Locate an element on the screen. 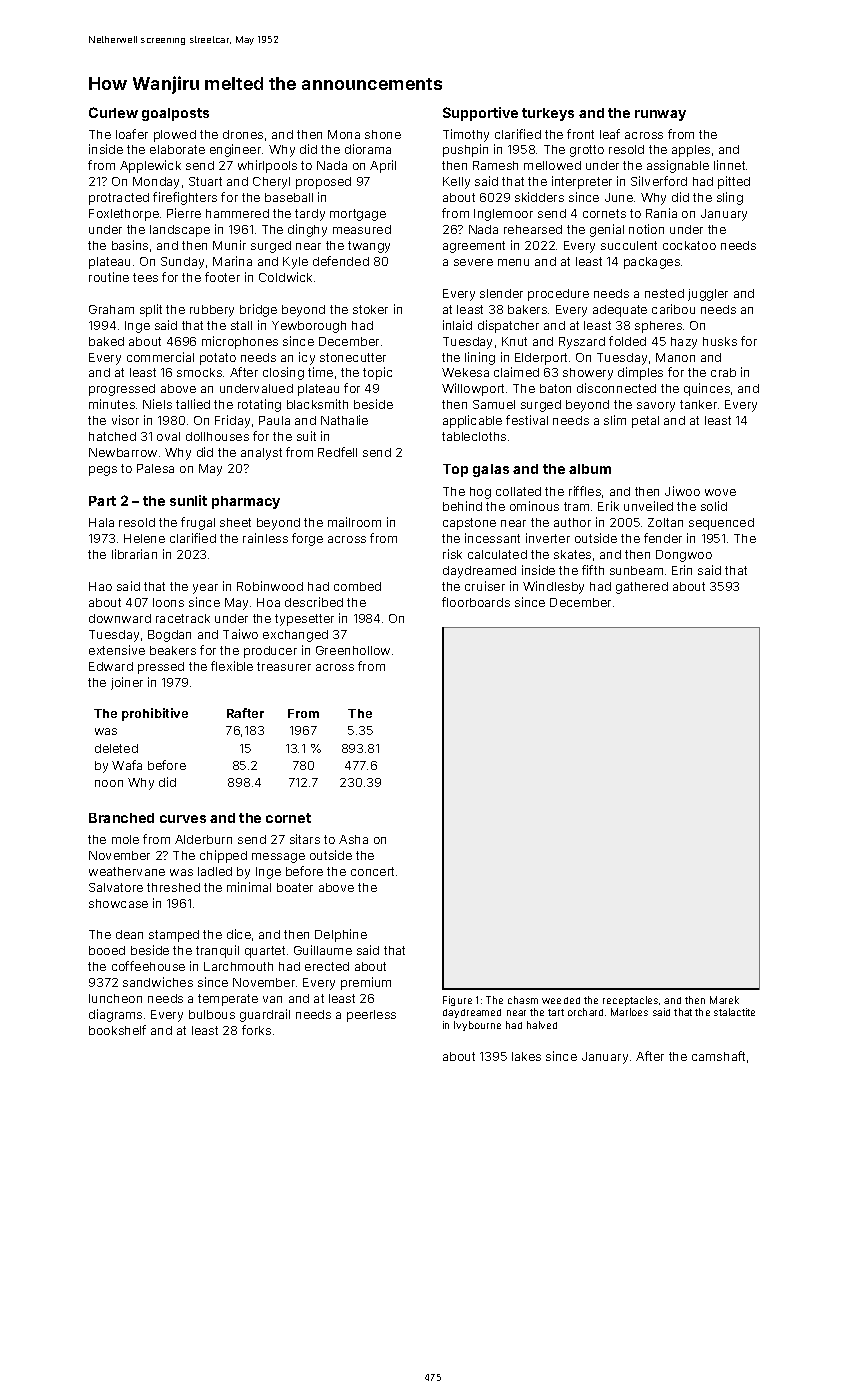 Image resolution: width=849 pixels, height=1400 pixels. behind is located at coordinates (462, 506).
